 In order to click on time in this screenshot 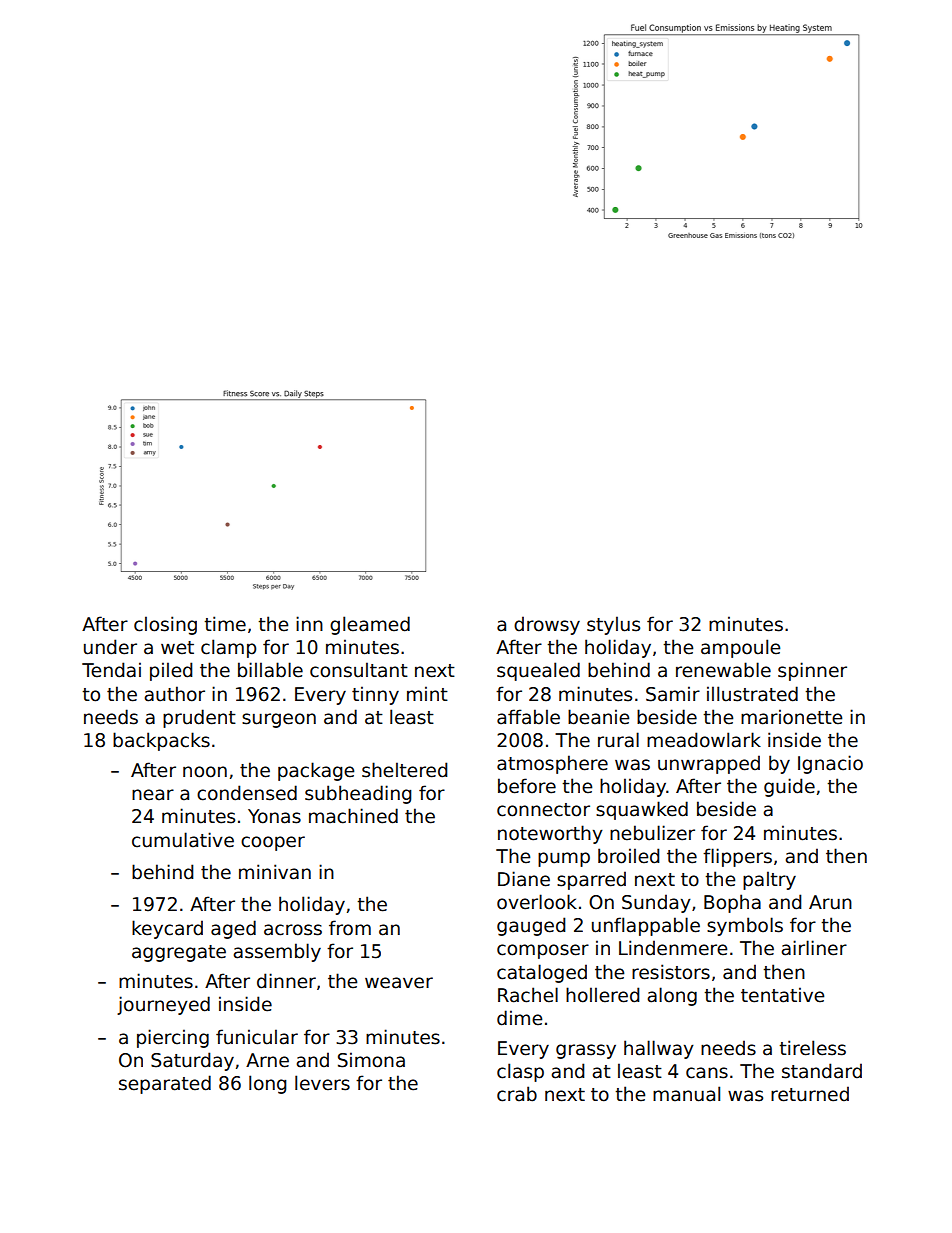, I will do `click(225, 624)`.
